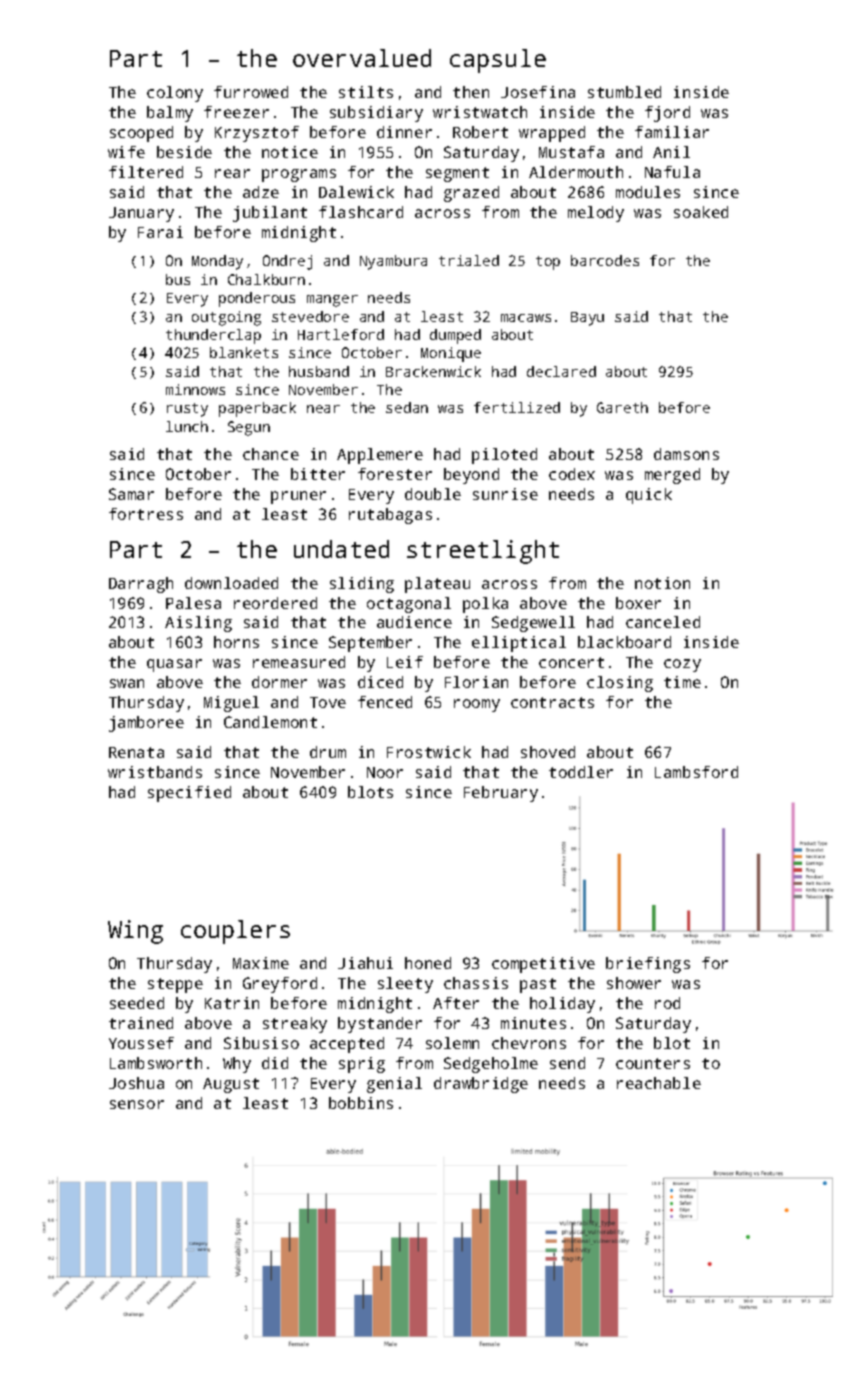  I want to click on balmy, so click(170, 114).
